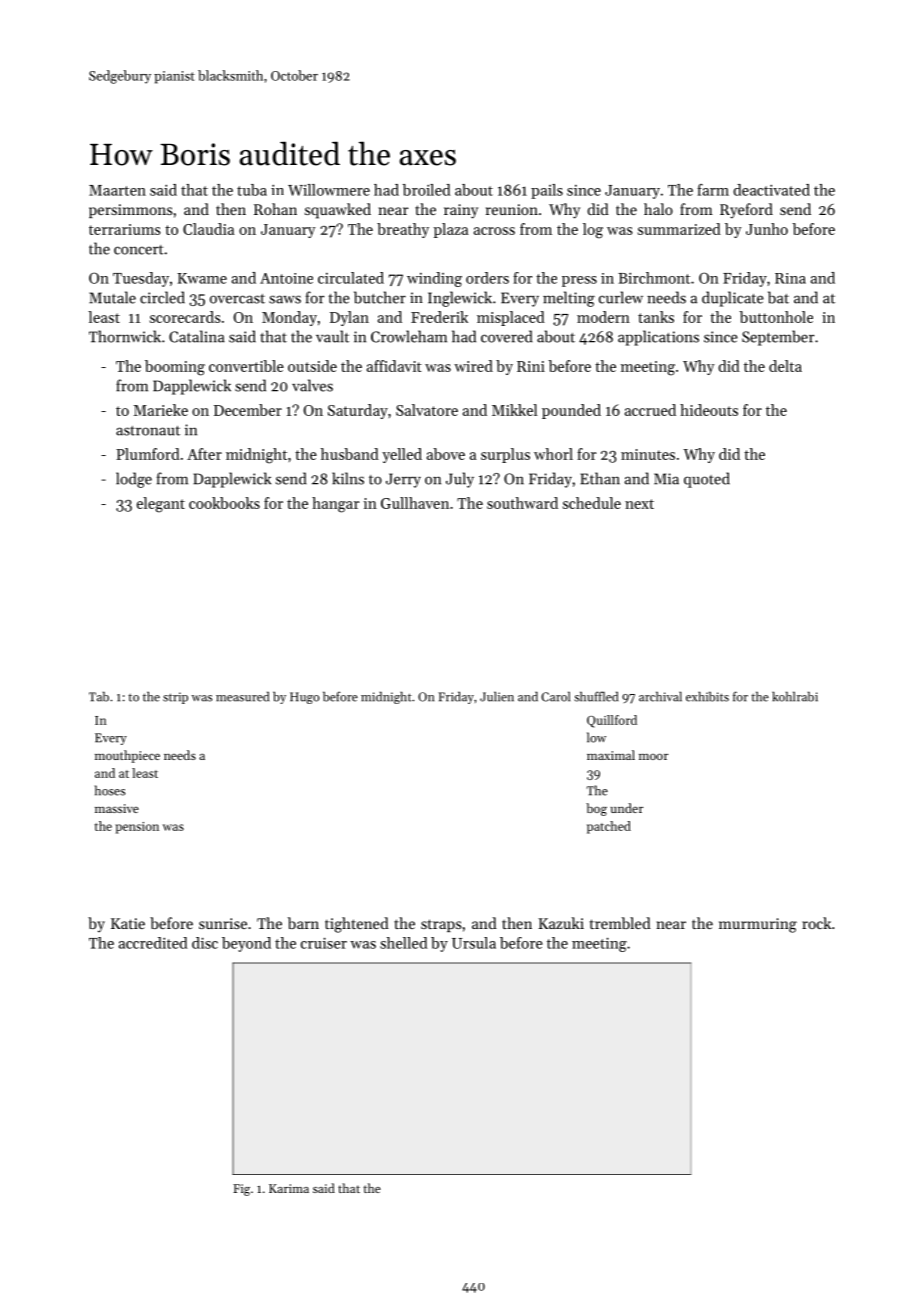 This screenshot has height=1314, width=924. Describe the element at coordinates (426, 190) in the screenshot. I see `broiled` at that location.
